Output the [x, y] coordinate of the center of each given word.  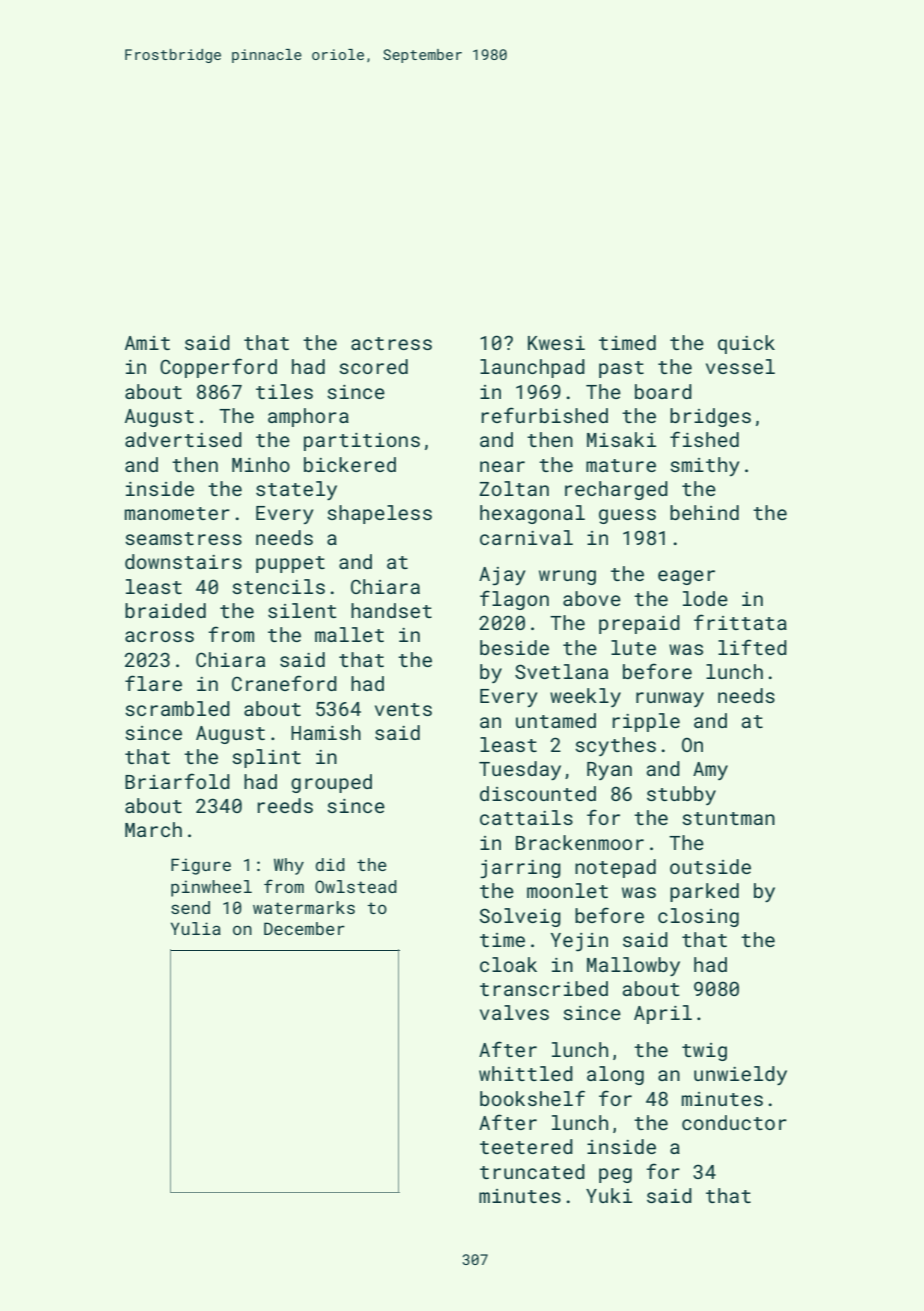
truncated [532, 1171]
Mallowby [633, 966]
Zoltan [514, 488]
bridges [710, 417]
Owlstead [356, 886]
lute [633, 647]
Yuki [609, 1195]
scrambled [177, 708]
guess [627, 516]
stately [296, 490]
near [502, 466]
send [190, 907]
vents [403, 709]
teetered [526, 1146]
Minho [261, 464]
